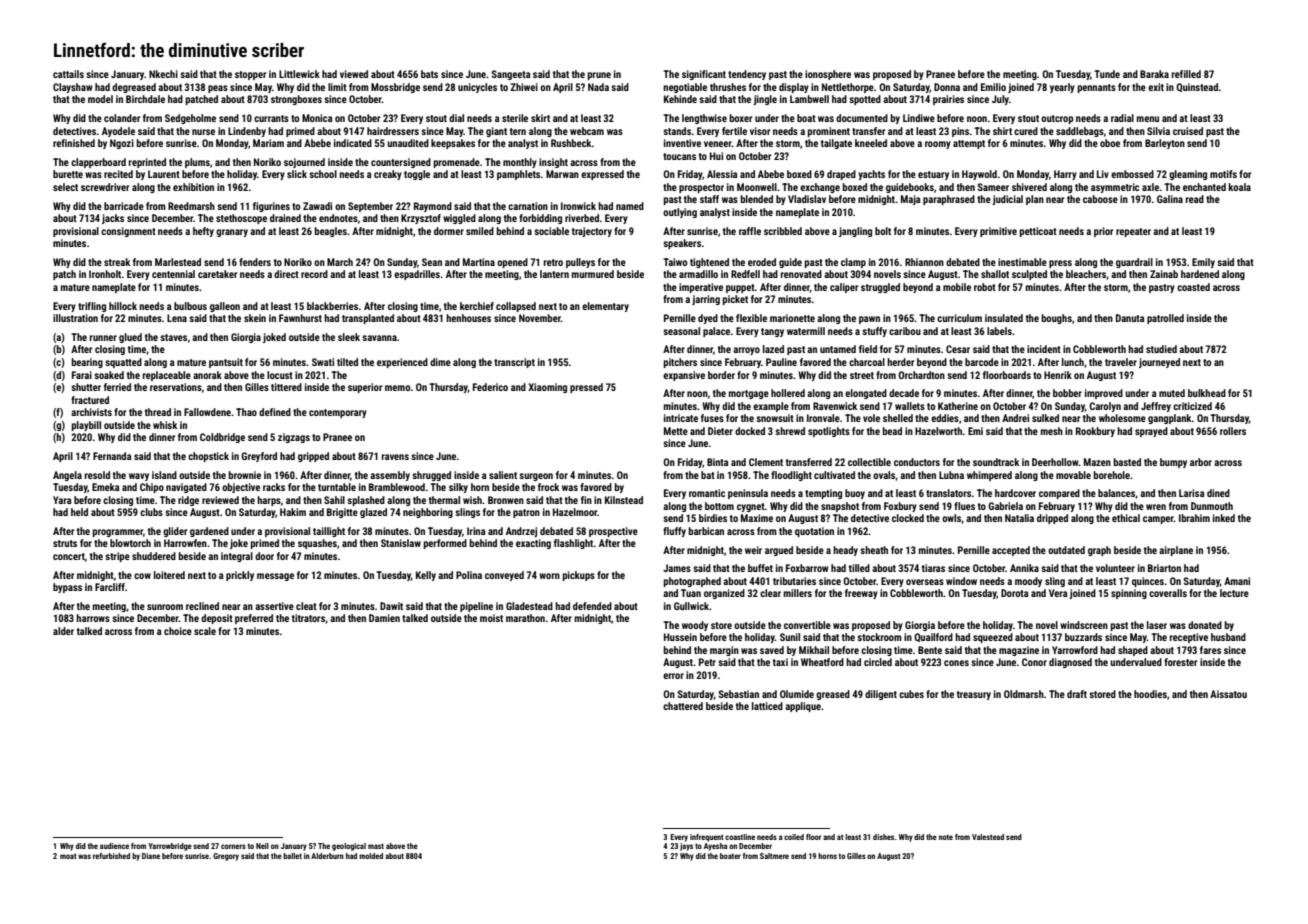 The width and height of the document is (1308, 924). Describe the element at coordinates (1130, 318) in the document. I see `Danuta` at that location.
